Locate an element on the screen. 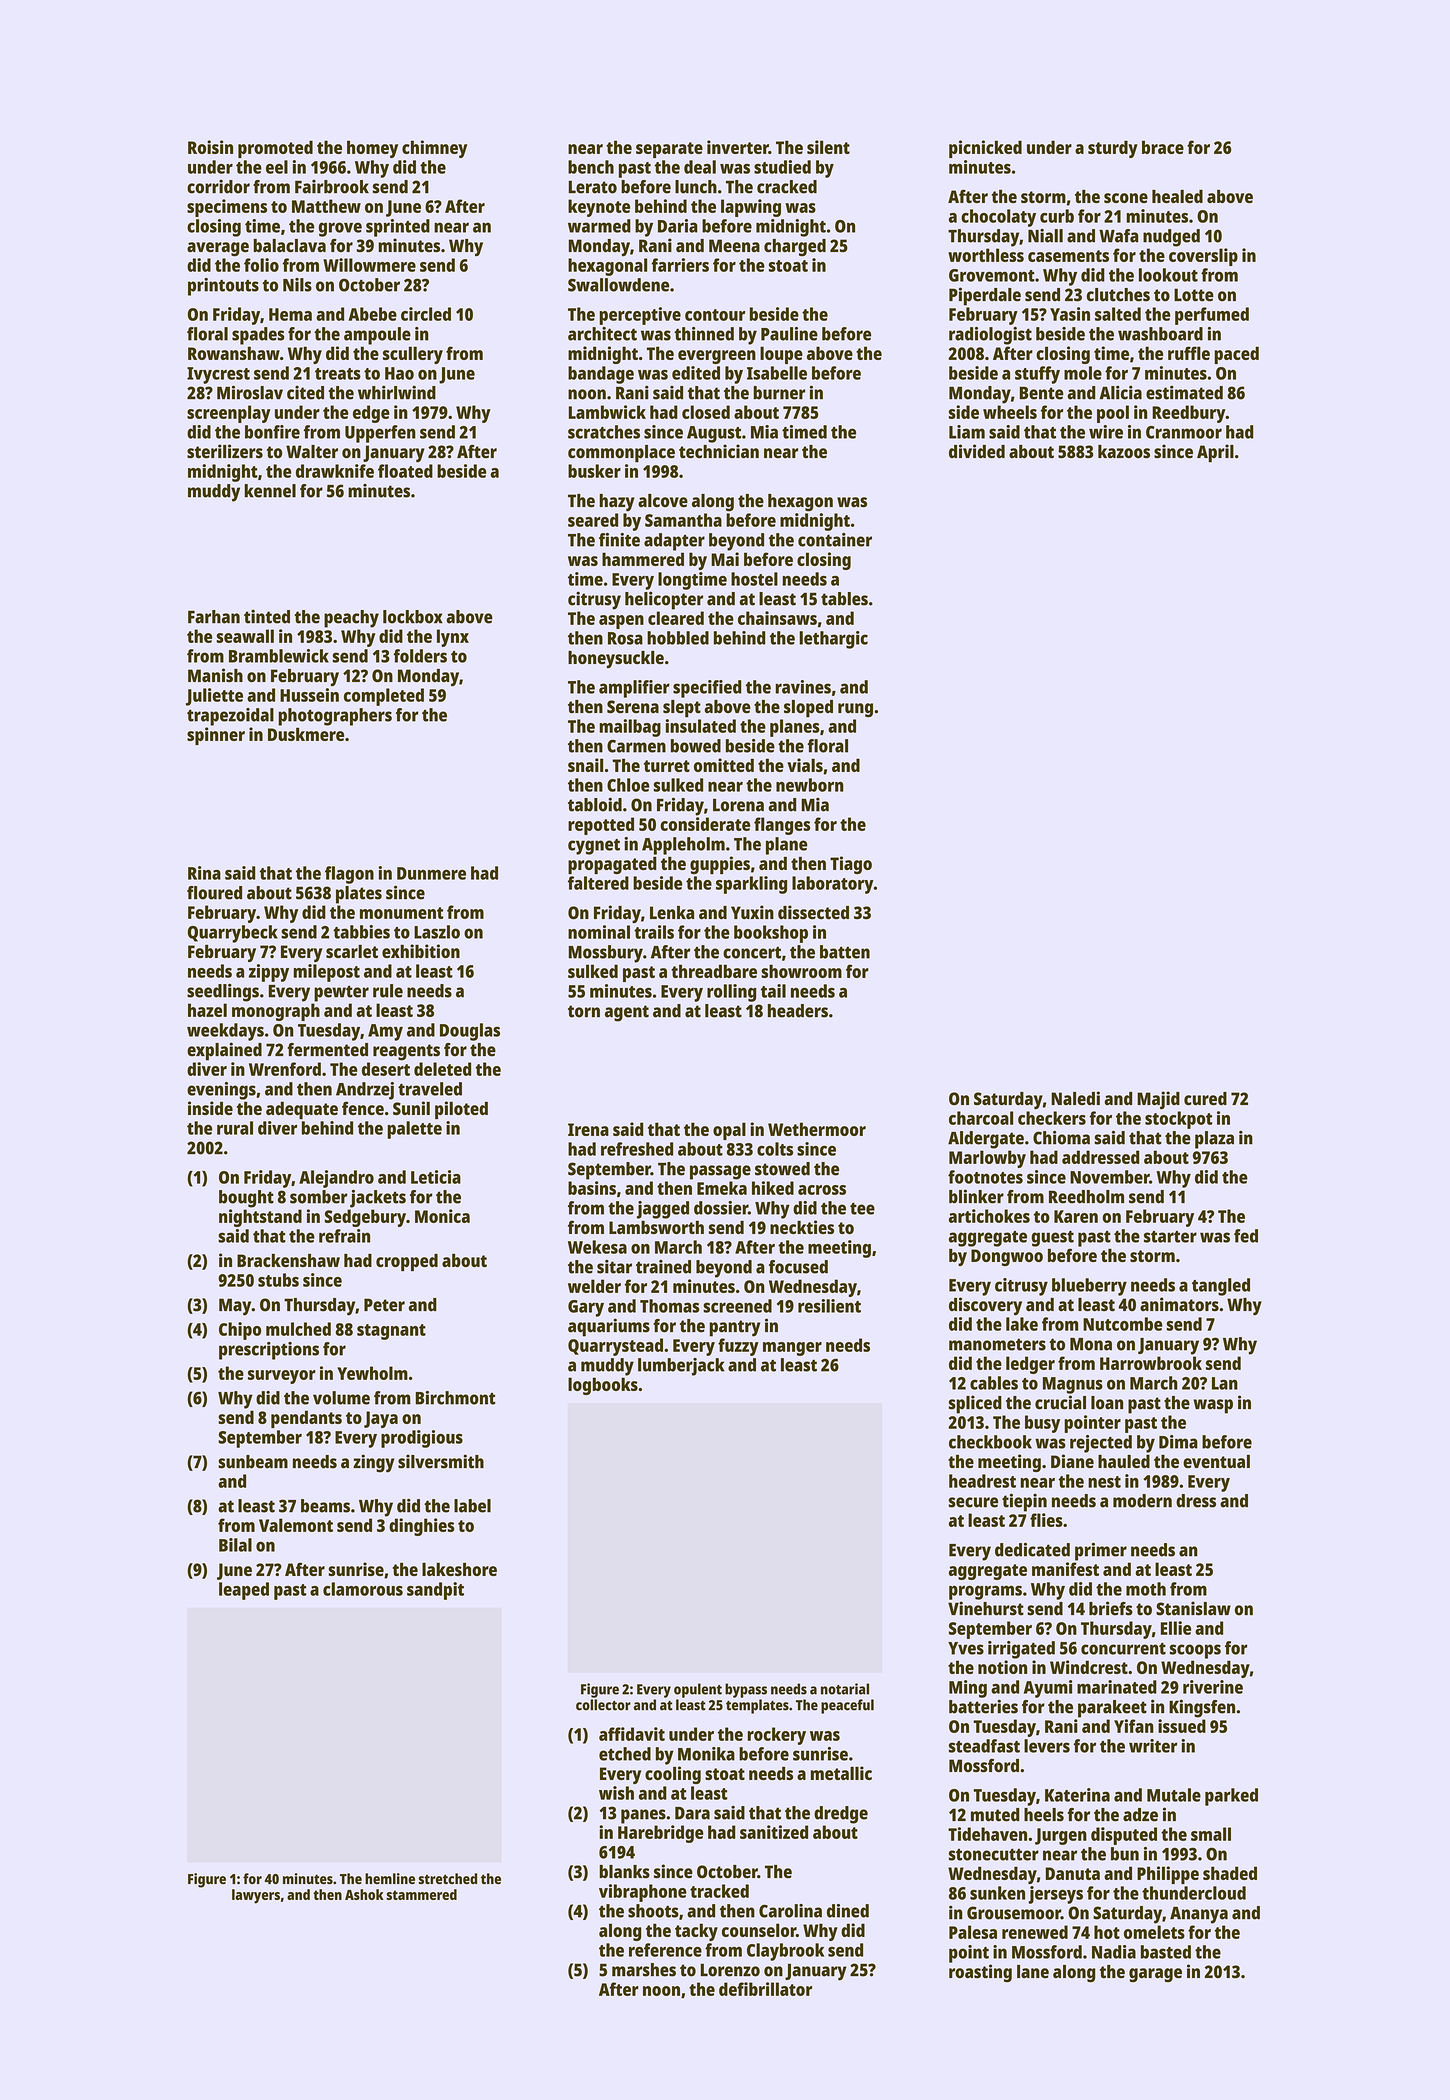 This screenshot has height=2100, width=1450. irrigated is located at coordinates (1021, 1650).
